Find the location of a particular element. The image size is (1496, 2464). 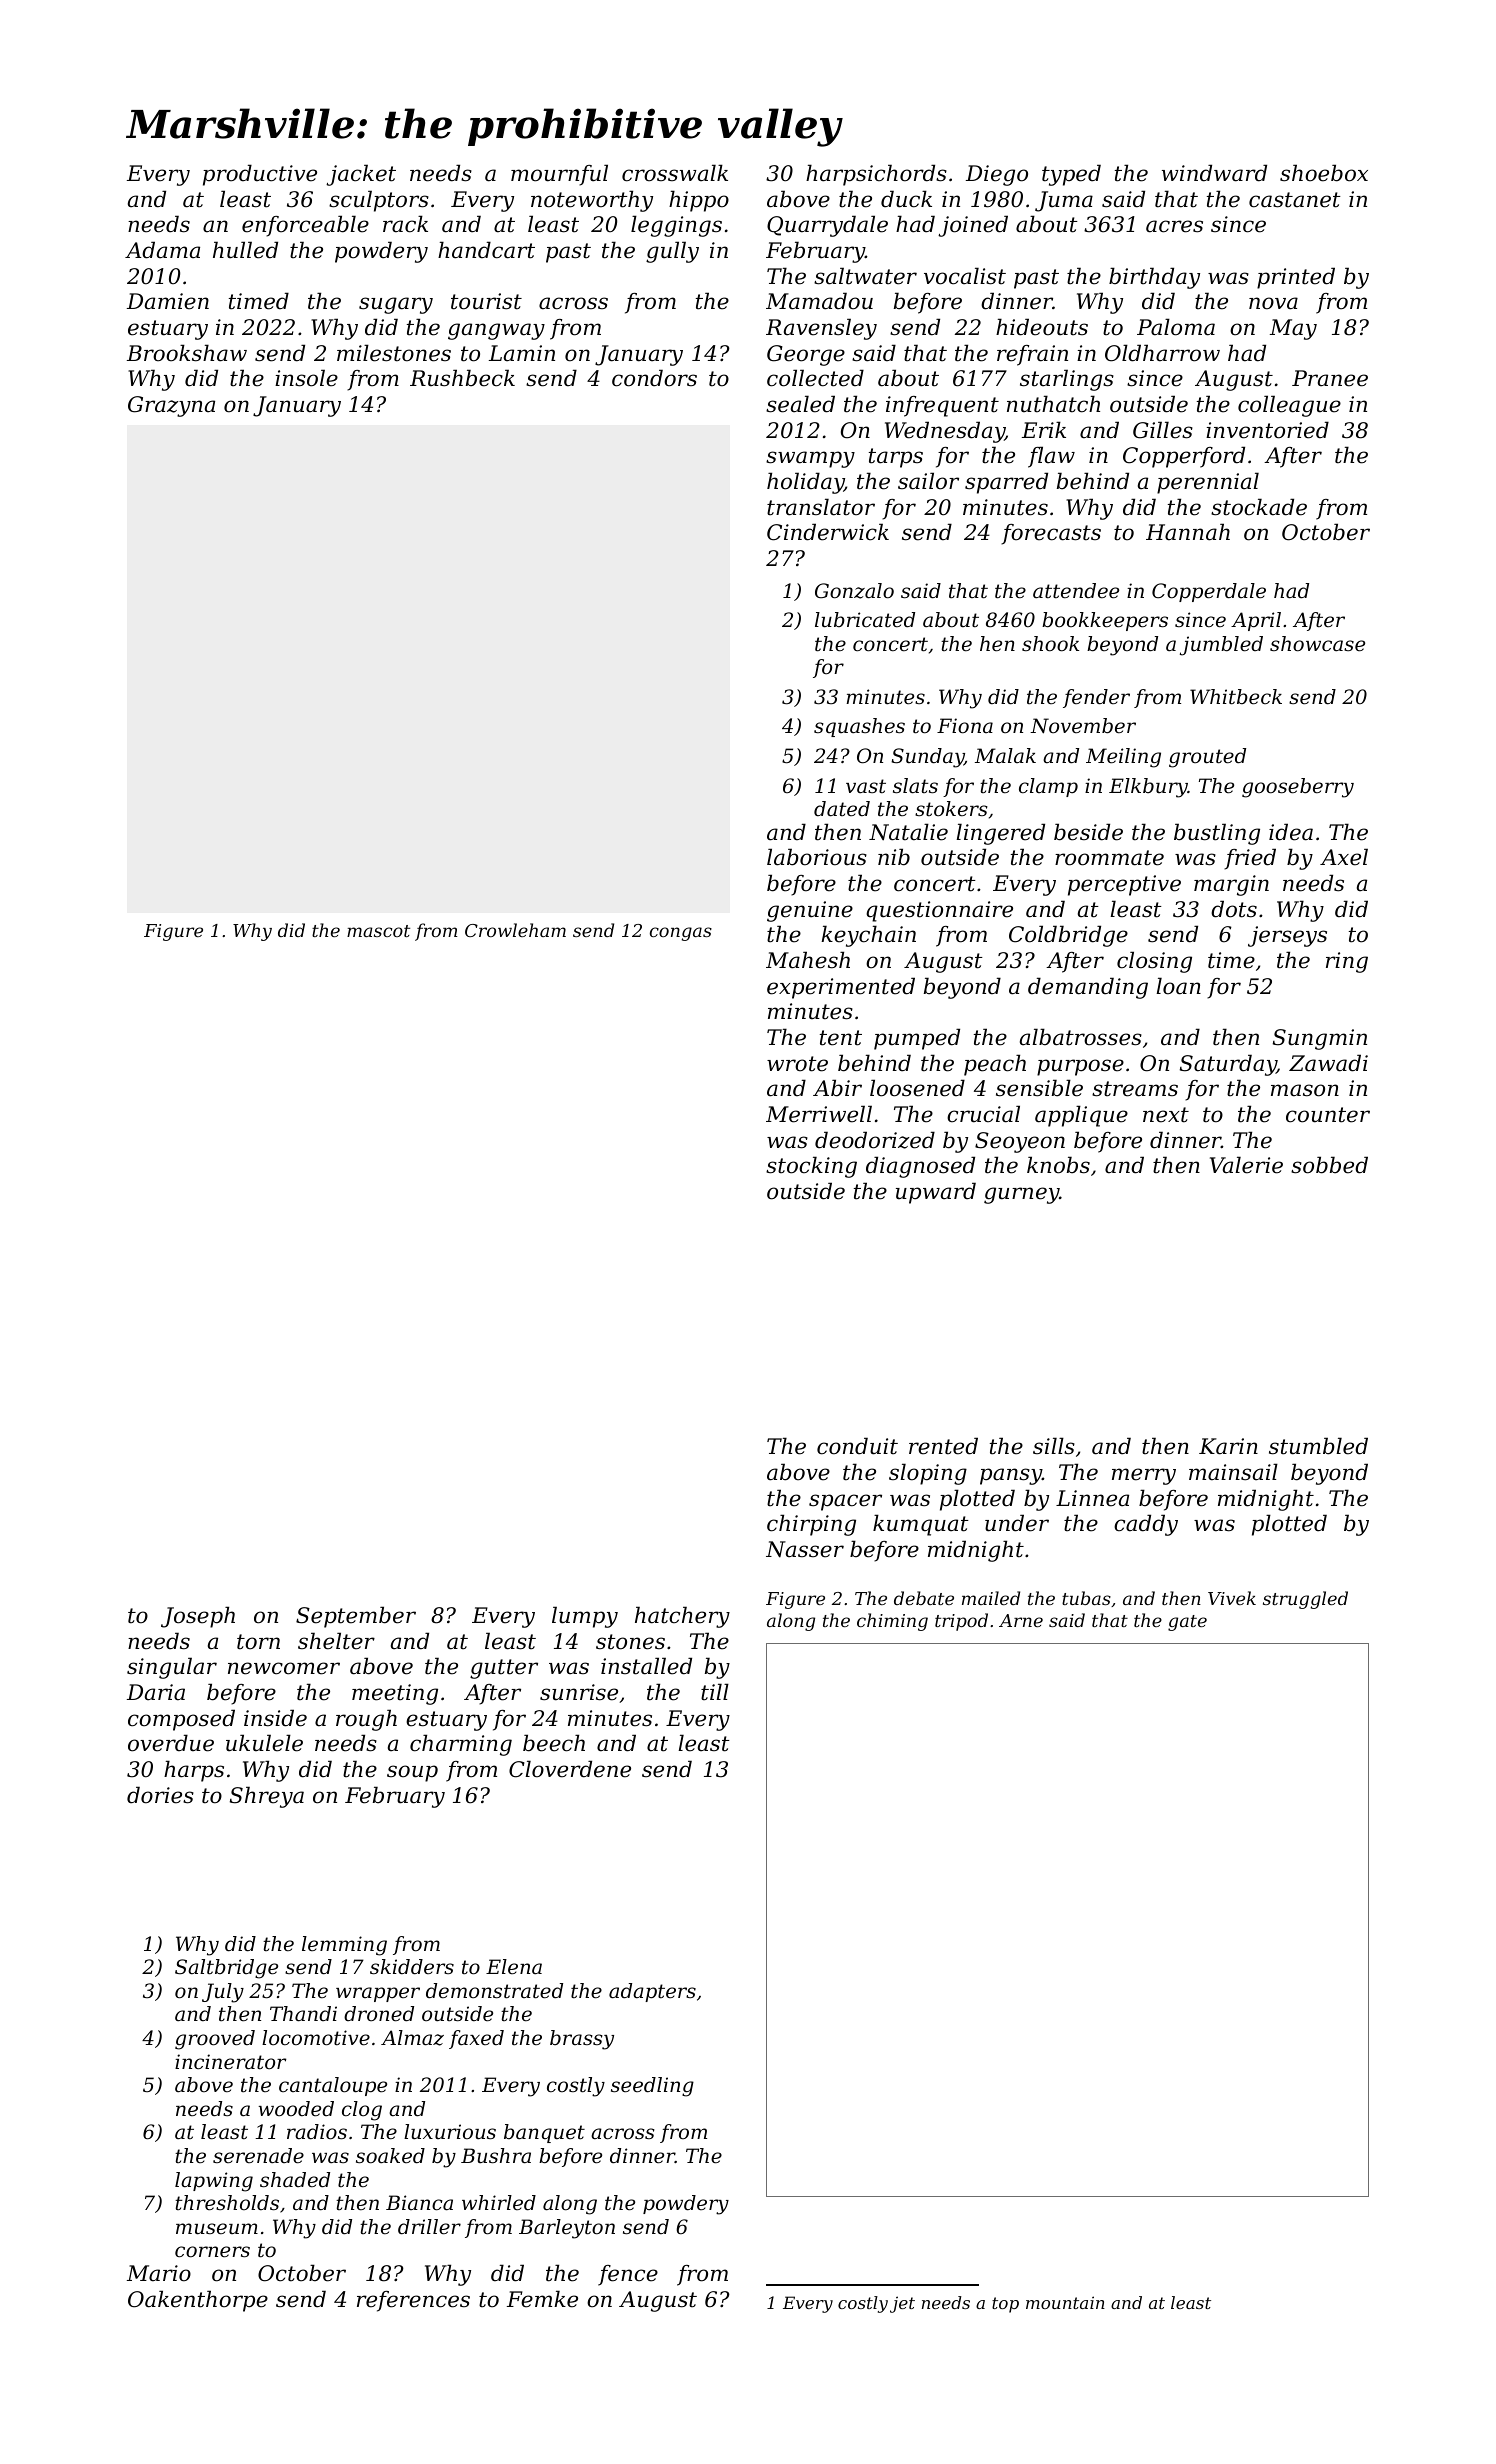

Joseph is located at coordinates (198, 1617).
